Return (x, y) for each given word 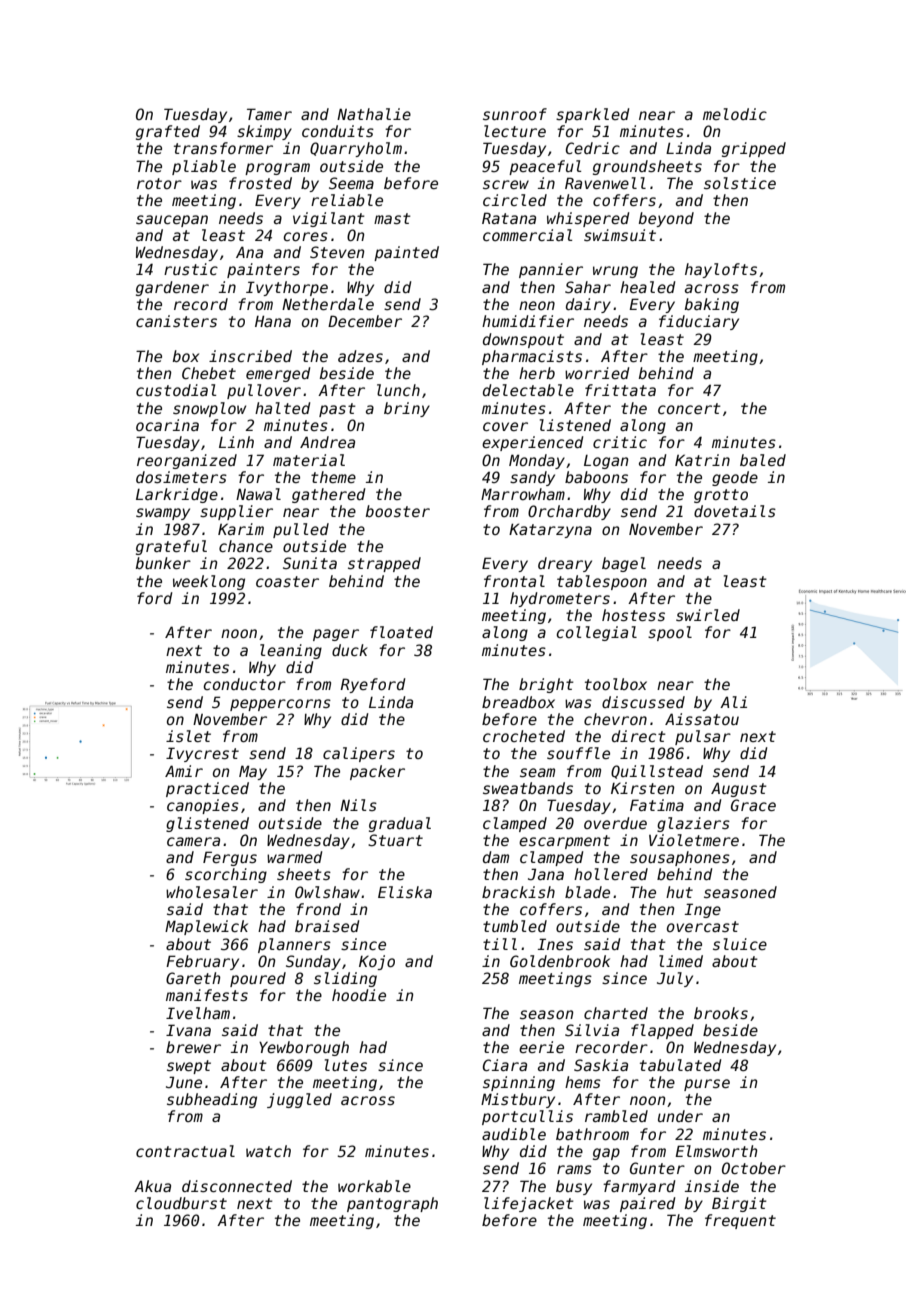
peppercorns (280, 705)
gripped (754, 149)
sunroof (515, 114)
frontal (514, 581)
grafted (168, 132)
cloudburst (181, 1203)
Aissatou (702, 719)
